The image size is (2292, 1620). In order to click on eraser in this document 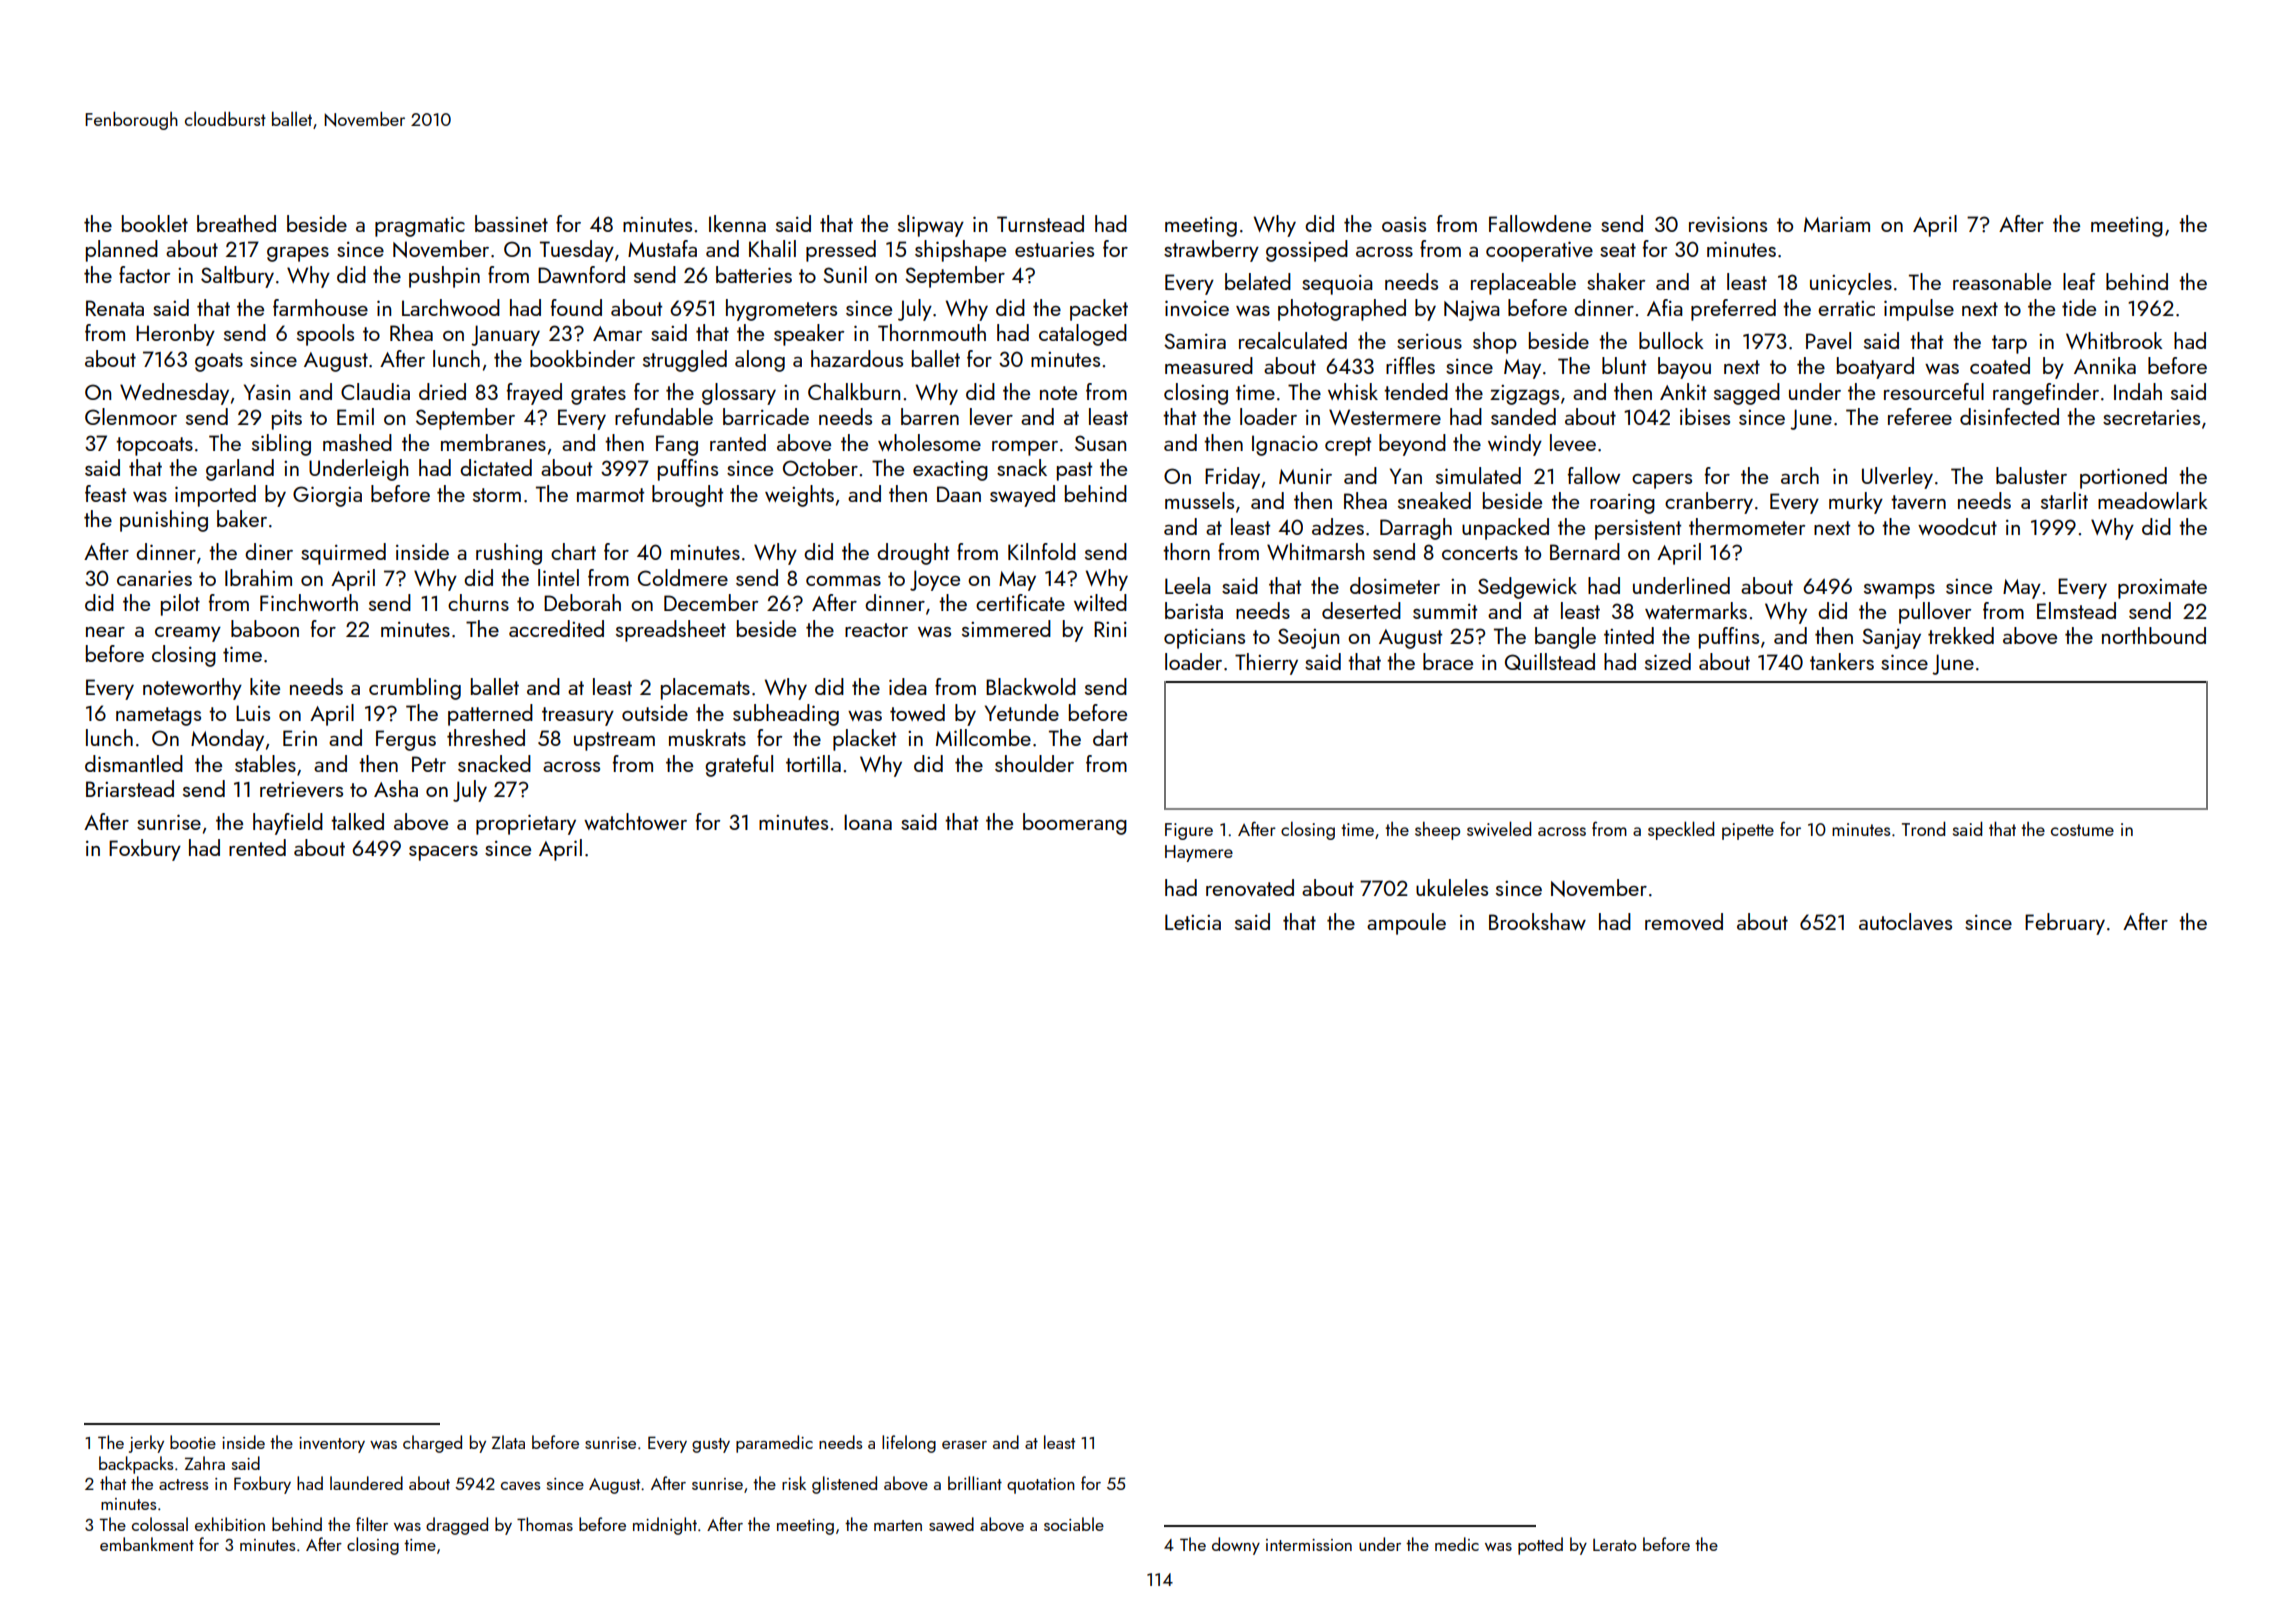, I will do `click(964, 1445)`.
